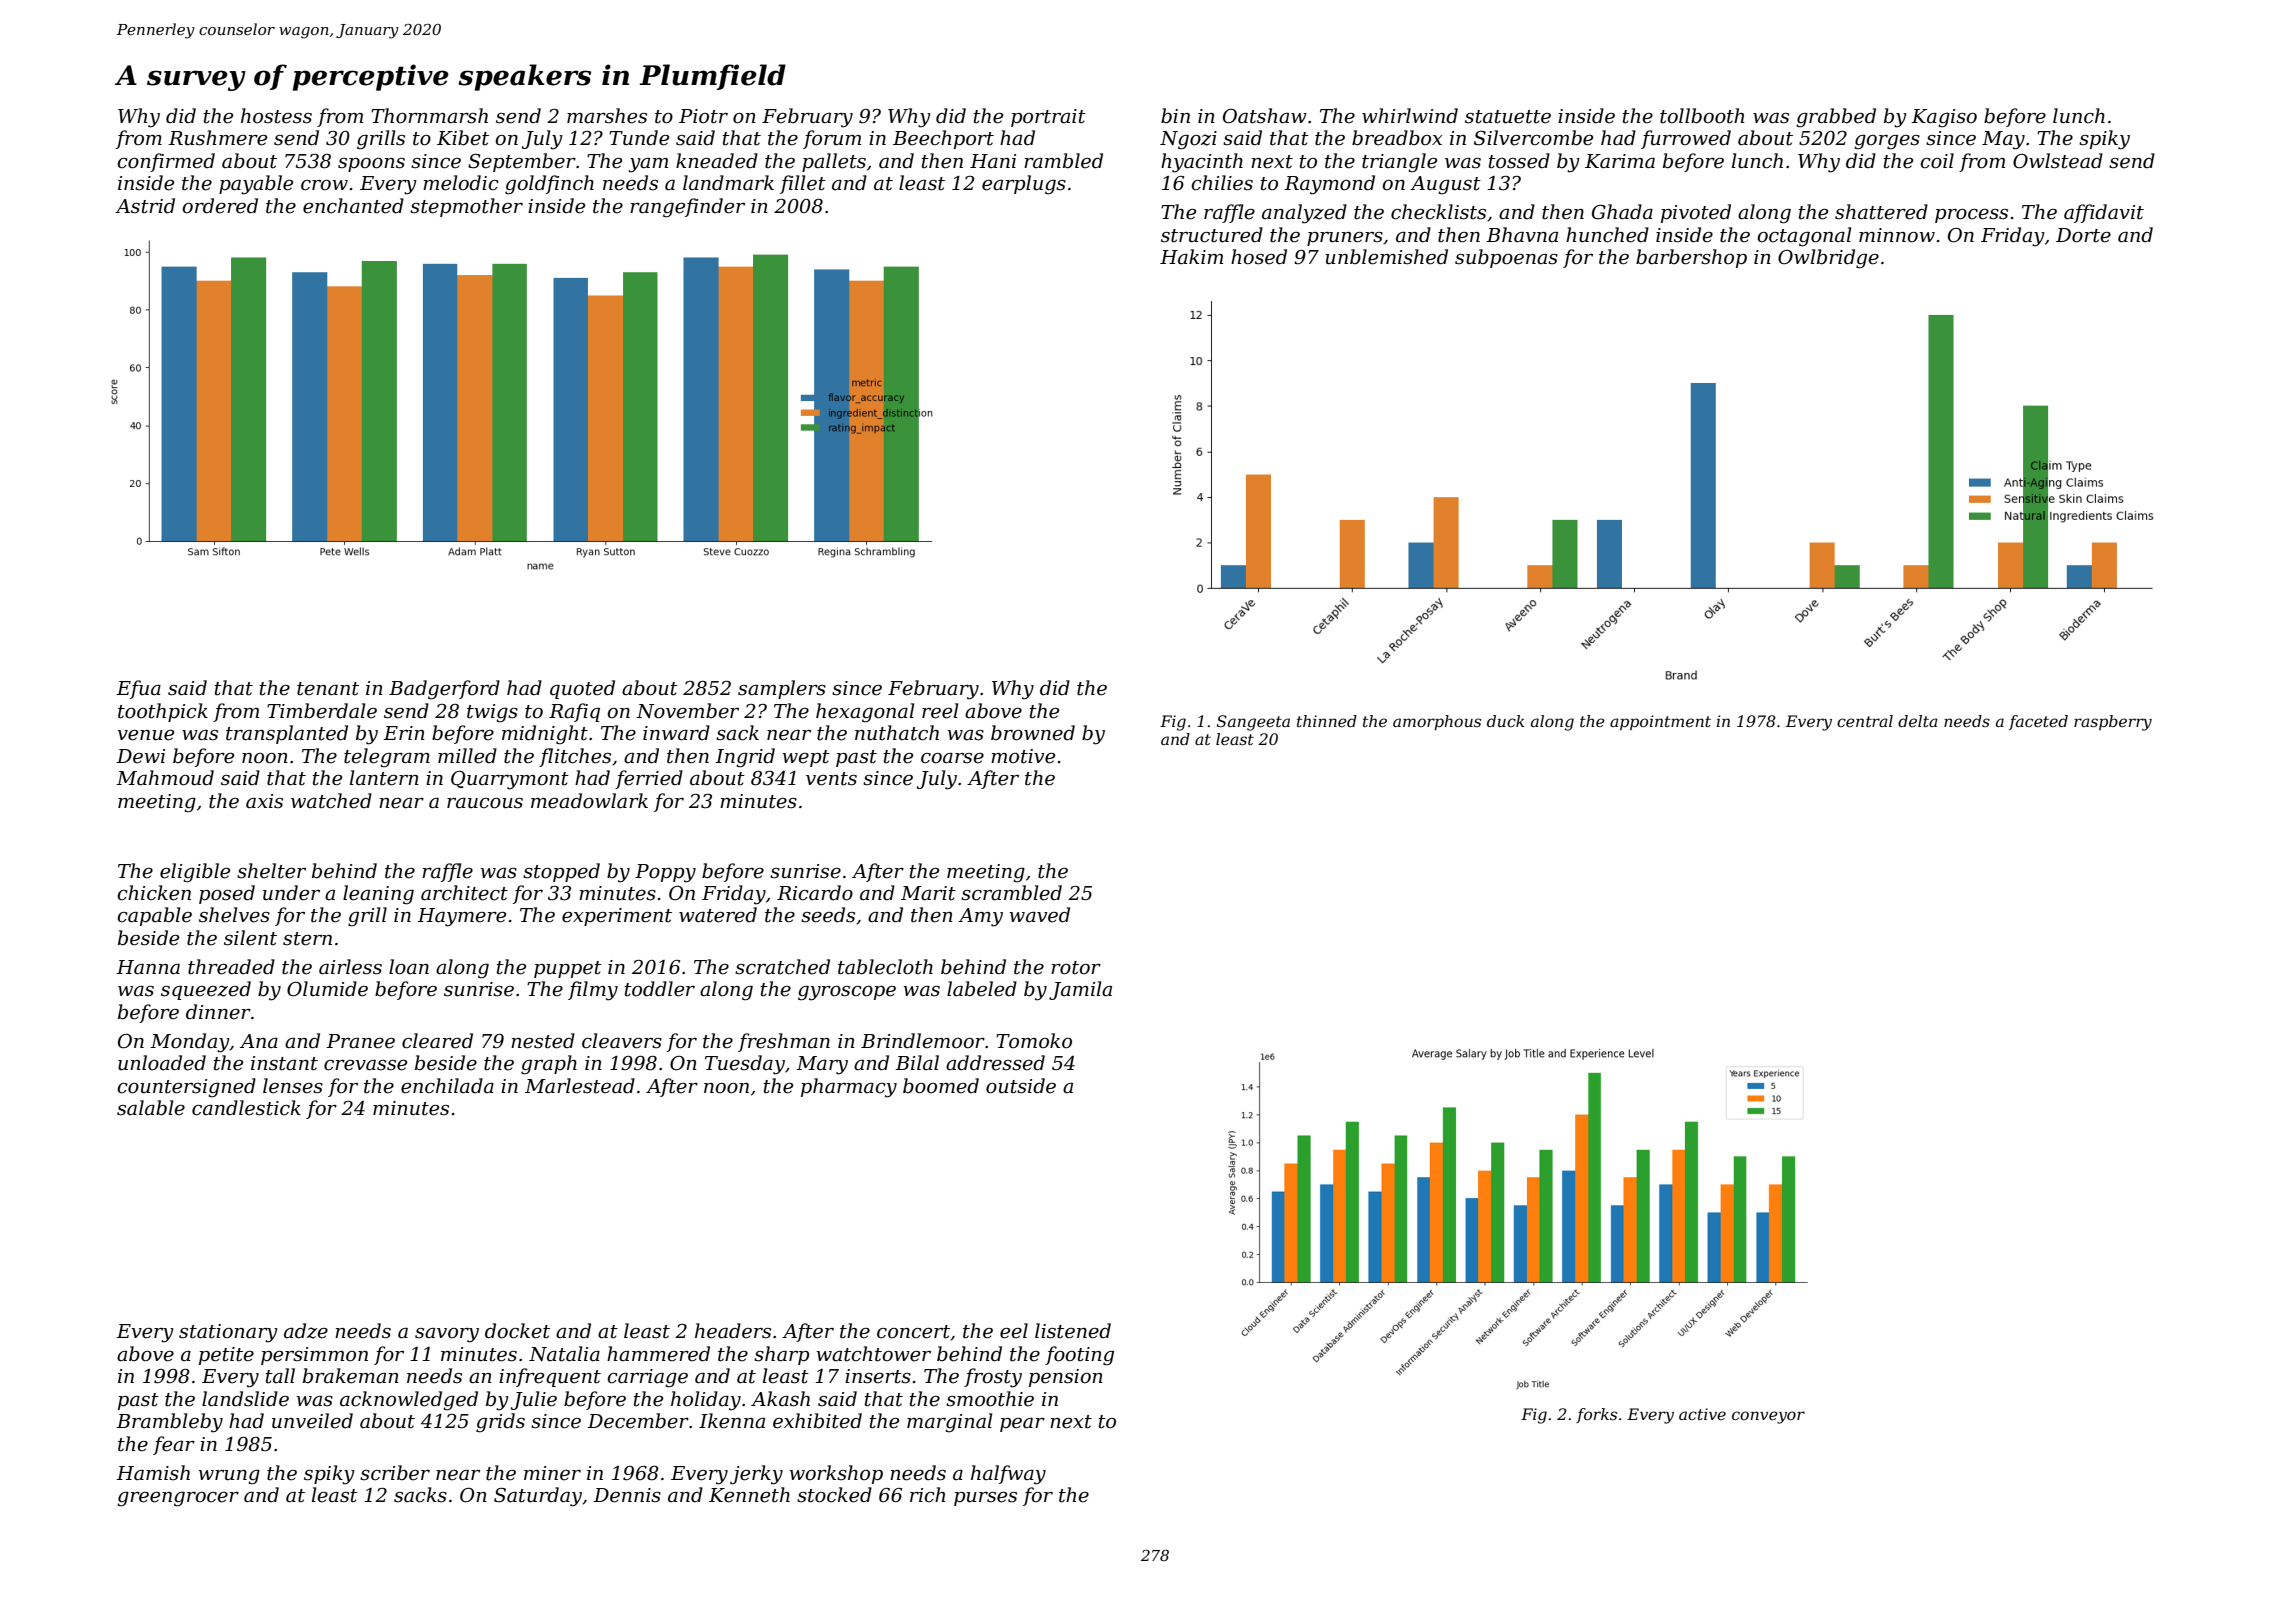 This page has width=2282, height=1614. I want to click on Oatshaw, so click(1265, 116).
